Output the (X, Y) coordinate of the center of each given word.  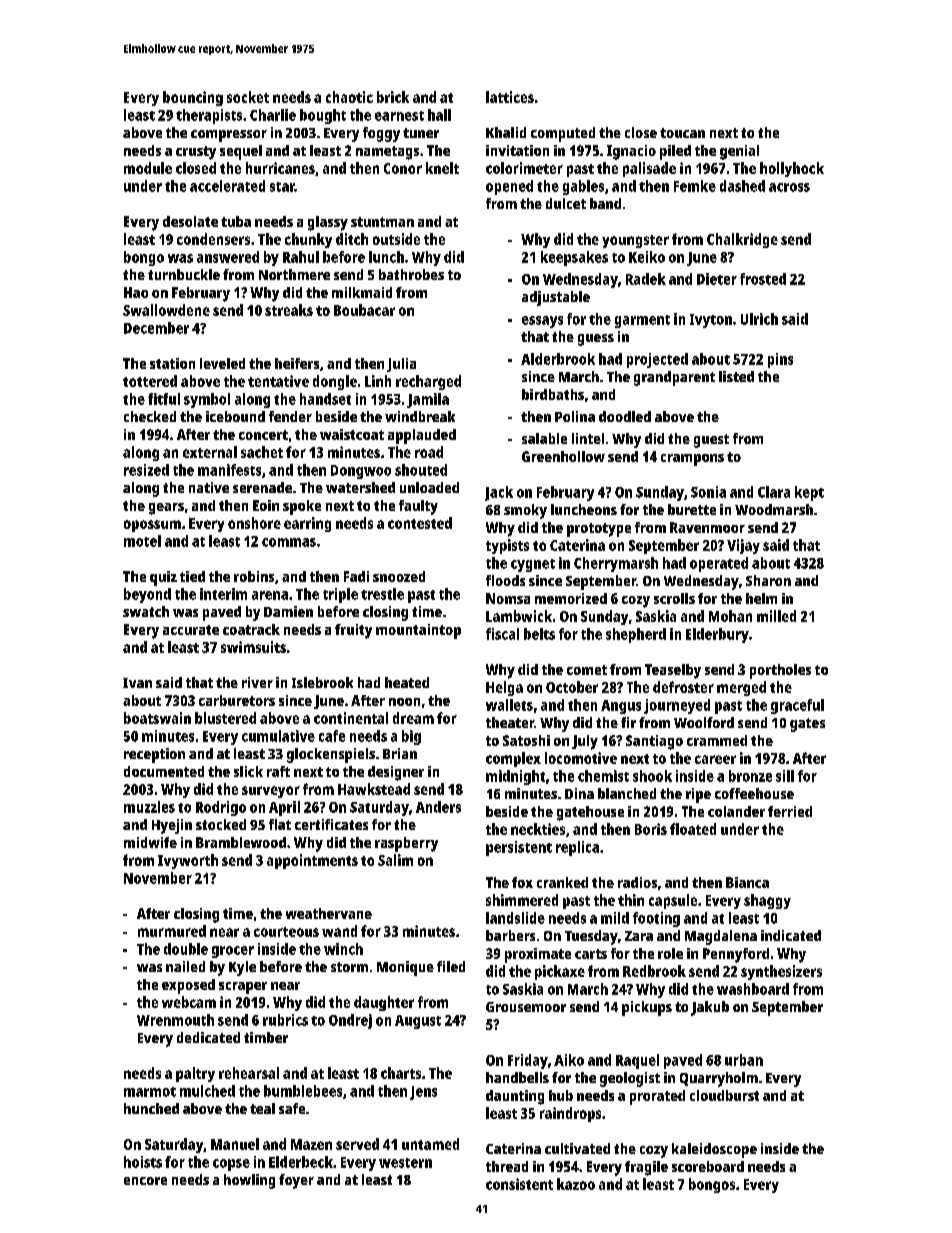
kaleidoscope (714, 1150)
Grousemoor (526, 1007)
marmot (150, 1092)
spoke (302, 507)
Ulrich (759, 319)
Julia (401, 365)
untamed (430, 1144)
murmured (172, 931)
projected (657, 360)
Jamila (428, 400)
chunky (308, 240)
